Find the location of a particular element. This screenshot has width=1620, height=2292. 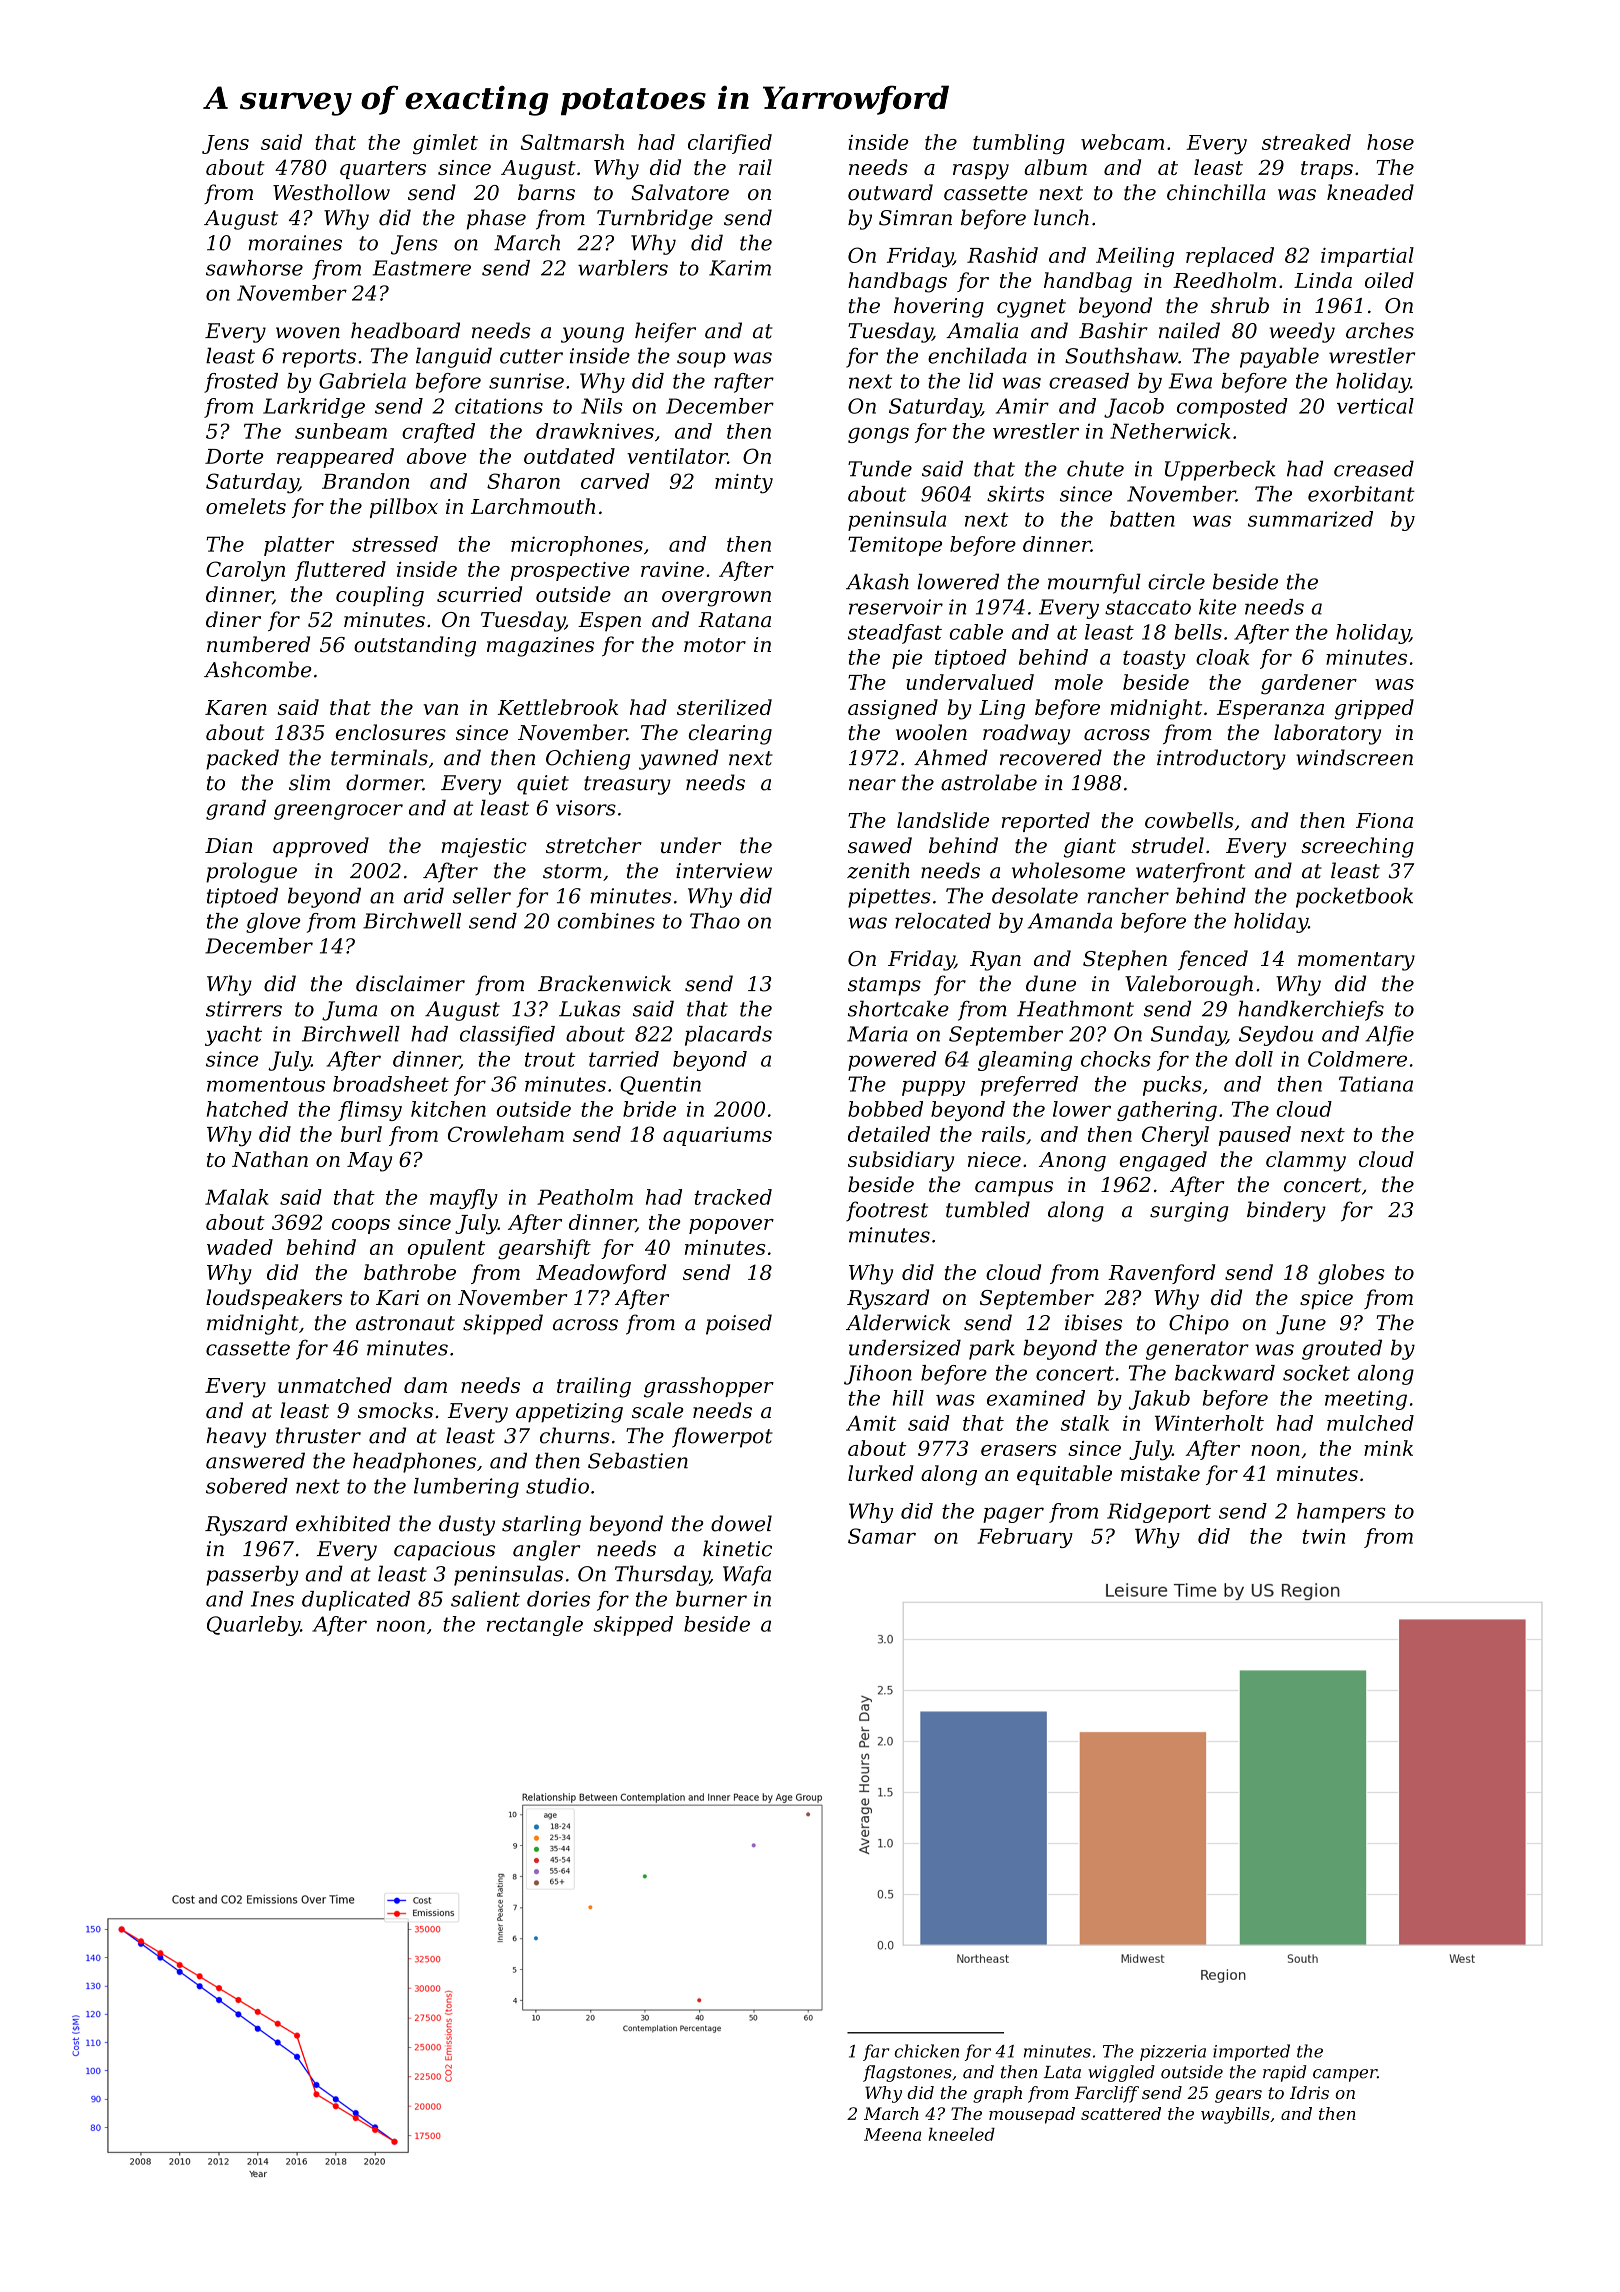

Juma is located at coordinates (349, 1011).
